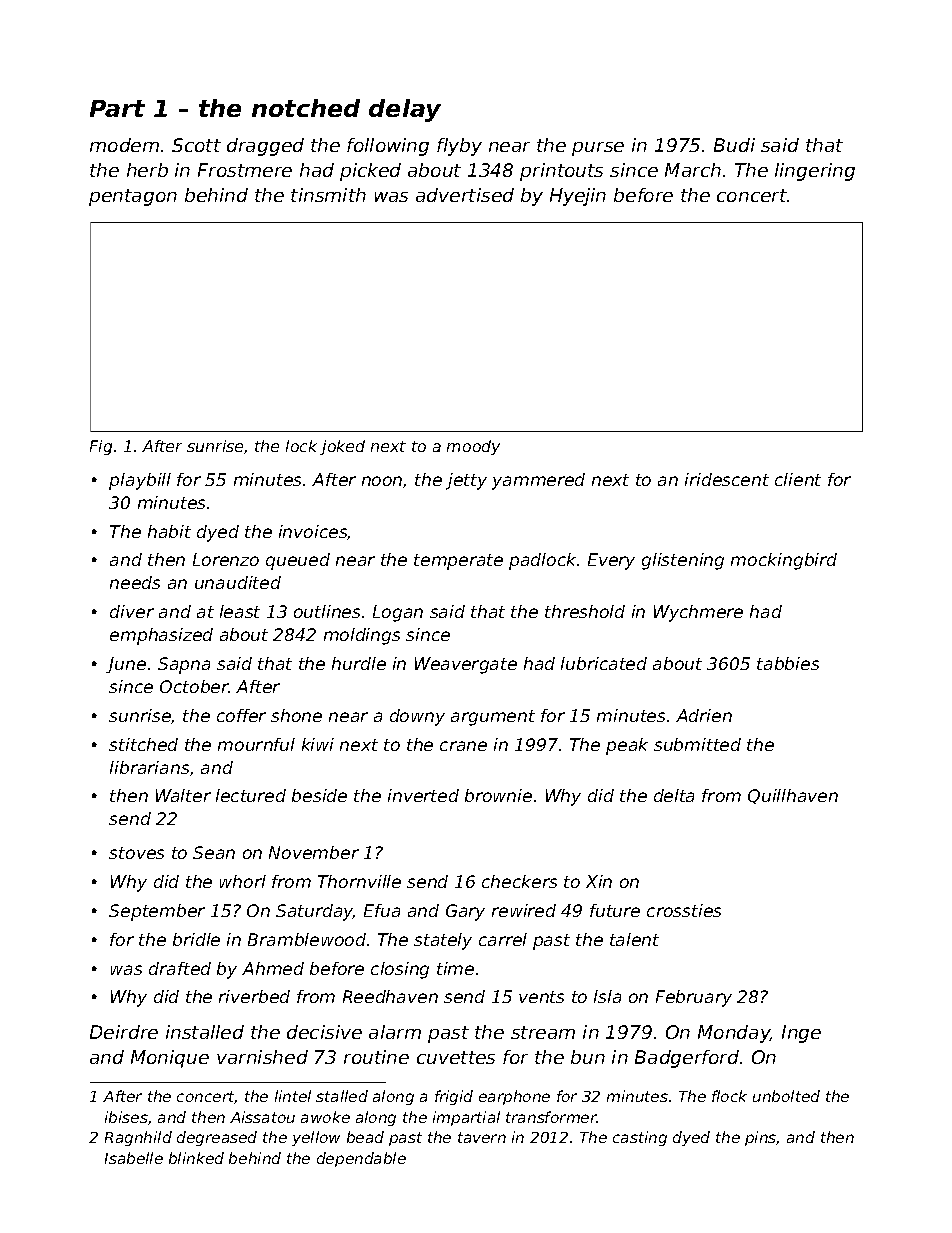 The image size is (952, 1233). Describe the element at coordinates (306, 108) in the image. I see `notched` at that location.
